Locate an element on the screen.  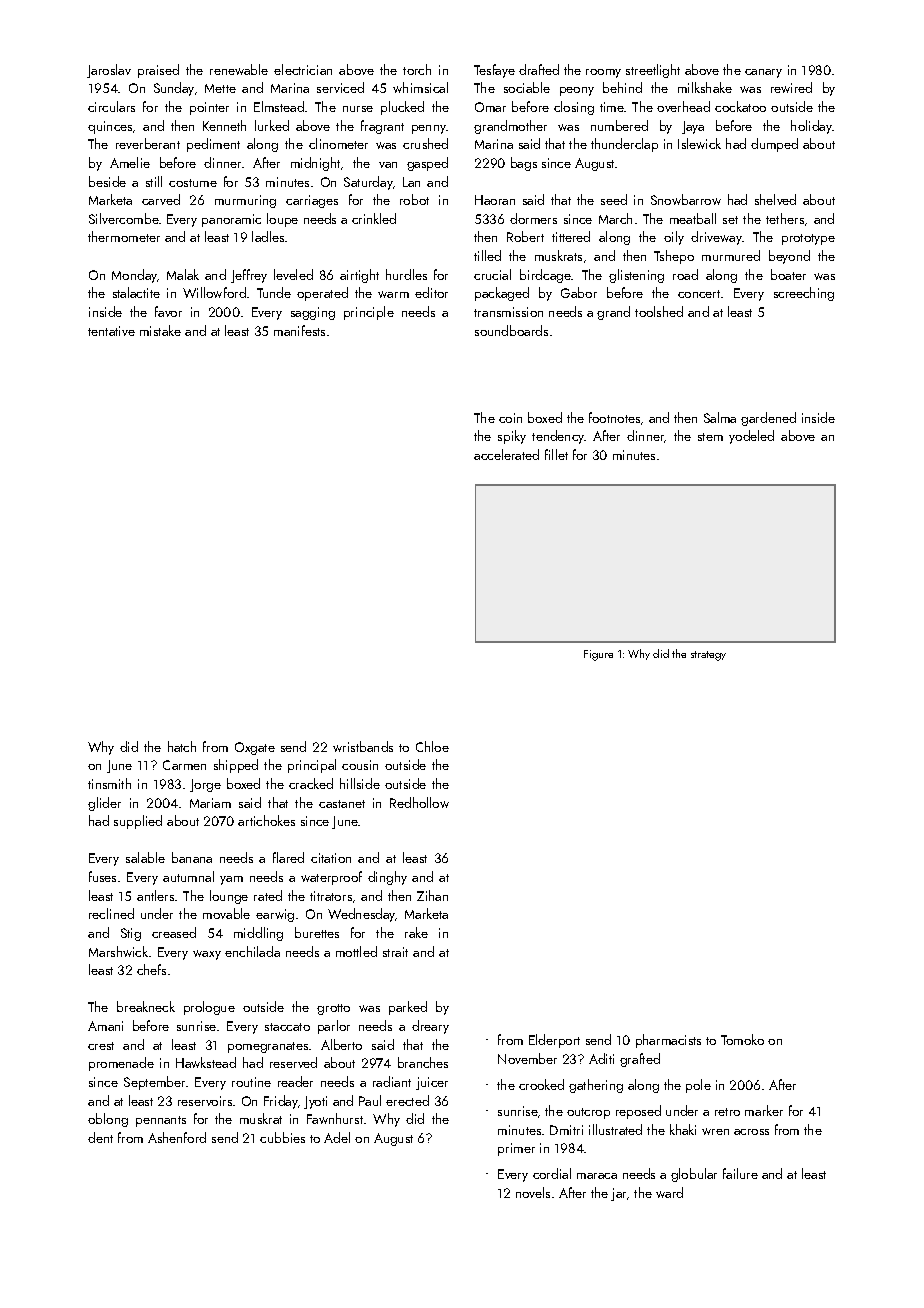
wristbands is located at coordinates (363, 746).
